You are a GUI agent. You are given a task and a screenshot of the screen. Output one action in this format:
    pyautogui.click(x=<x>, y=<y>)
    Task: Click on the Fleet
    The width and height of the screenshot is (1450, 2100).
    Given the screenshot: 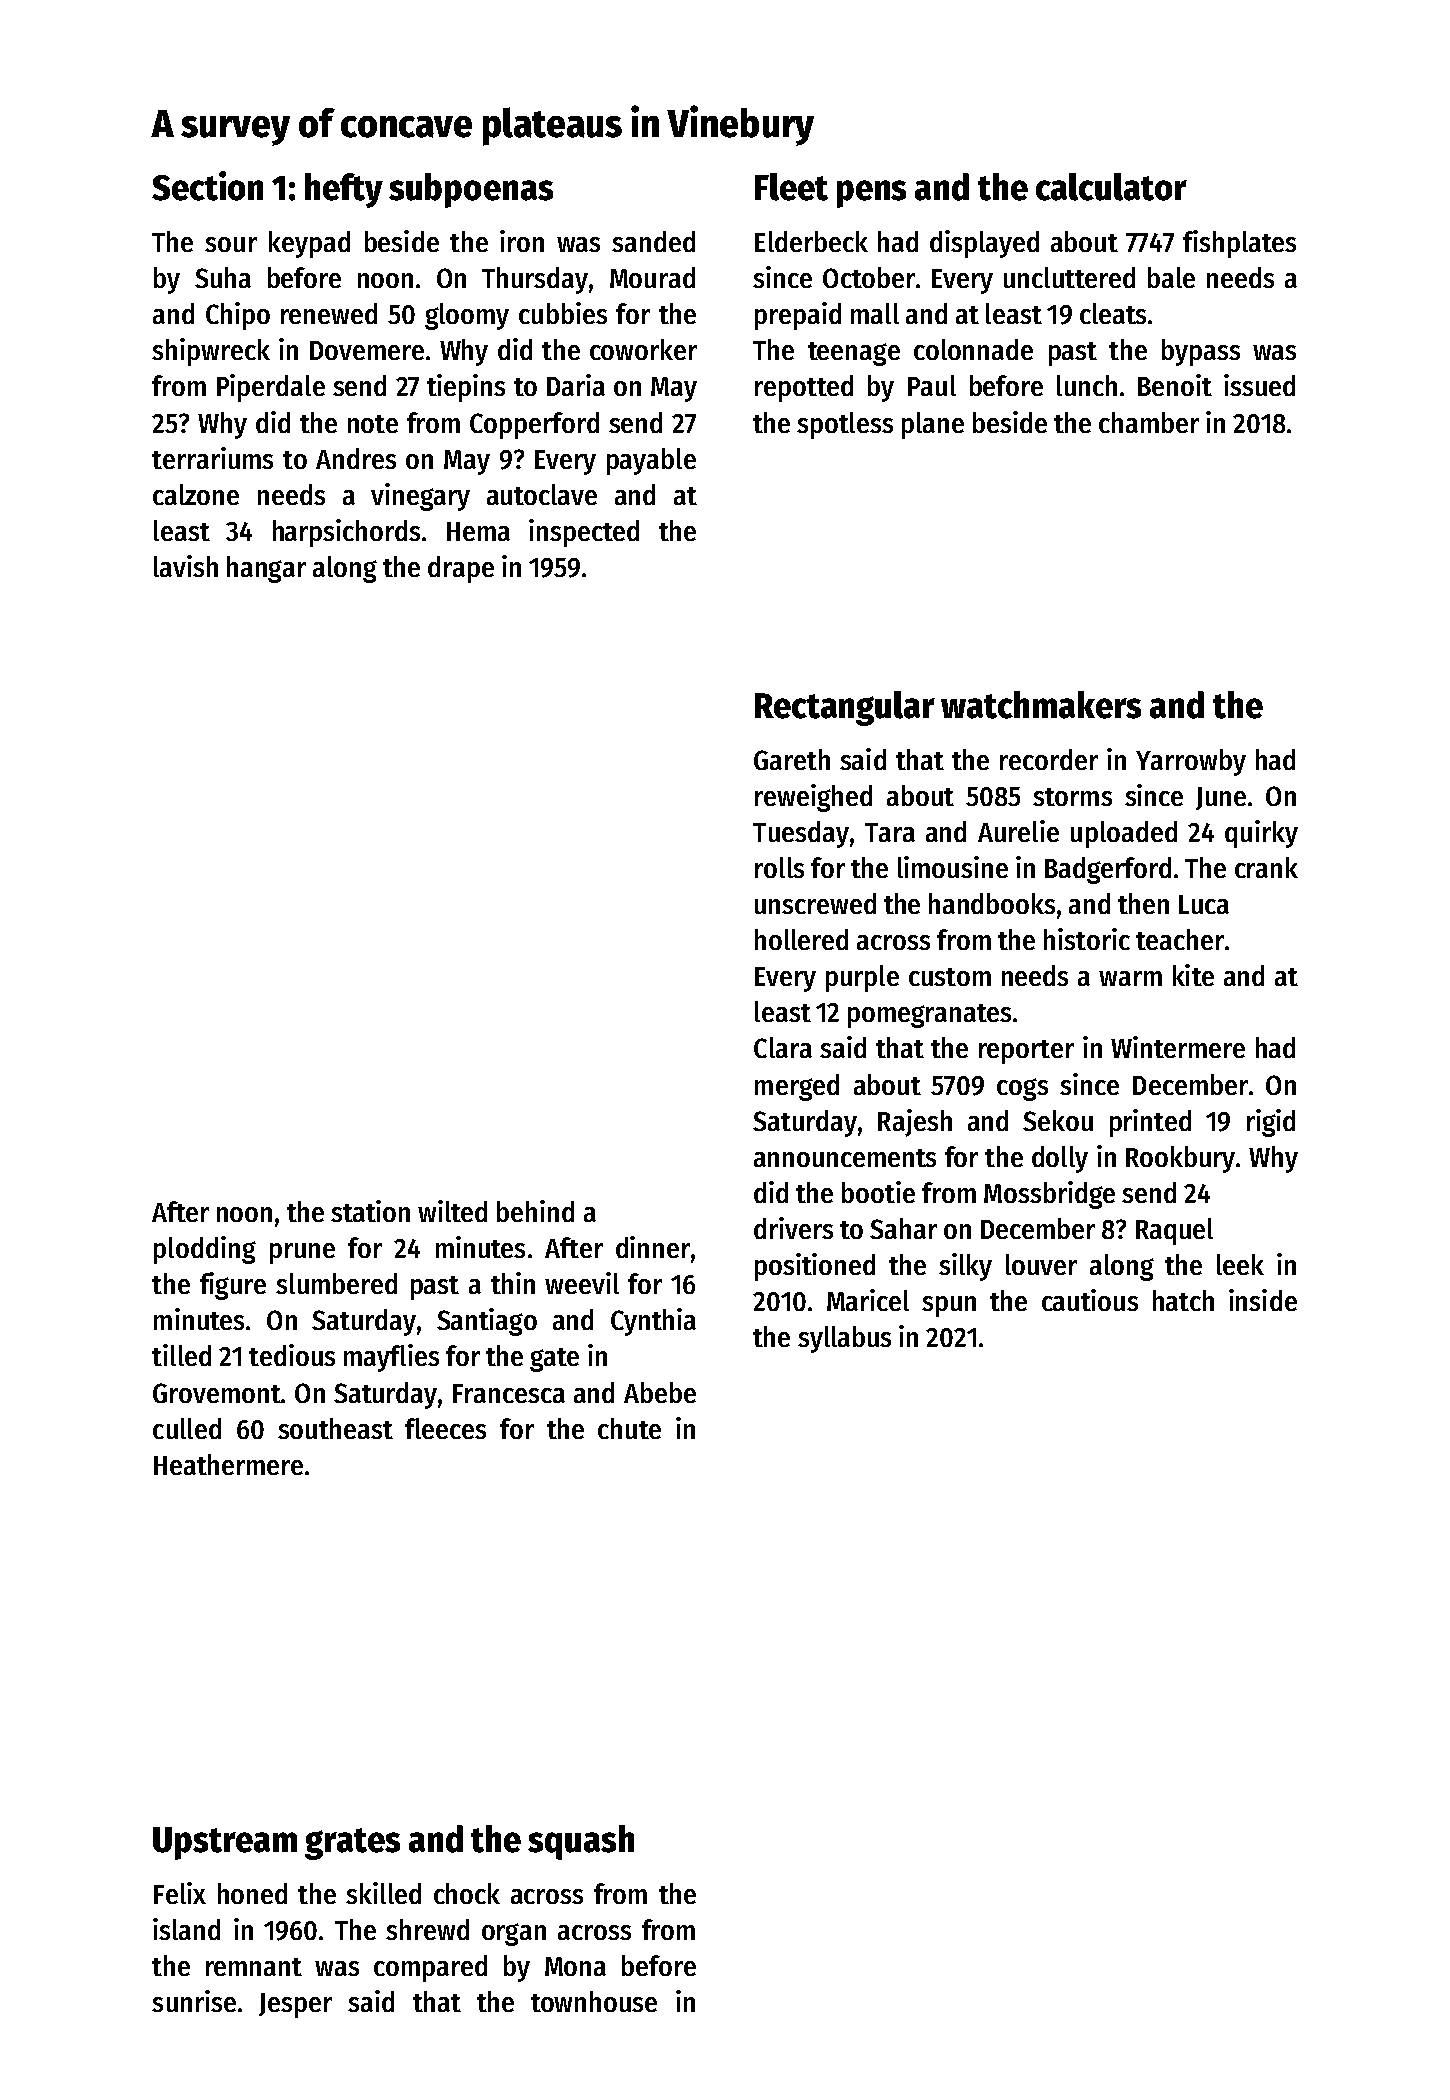 What is the action you would take?
    pyautogui.click(x=791, y=187)
